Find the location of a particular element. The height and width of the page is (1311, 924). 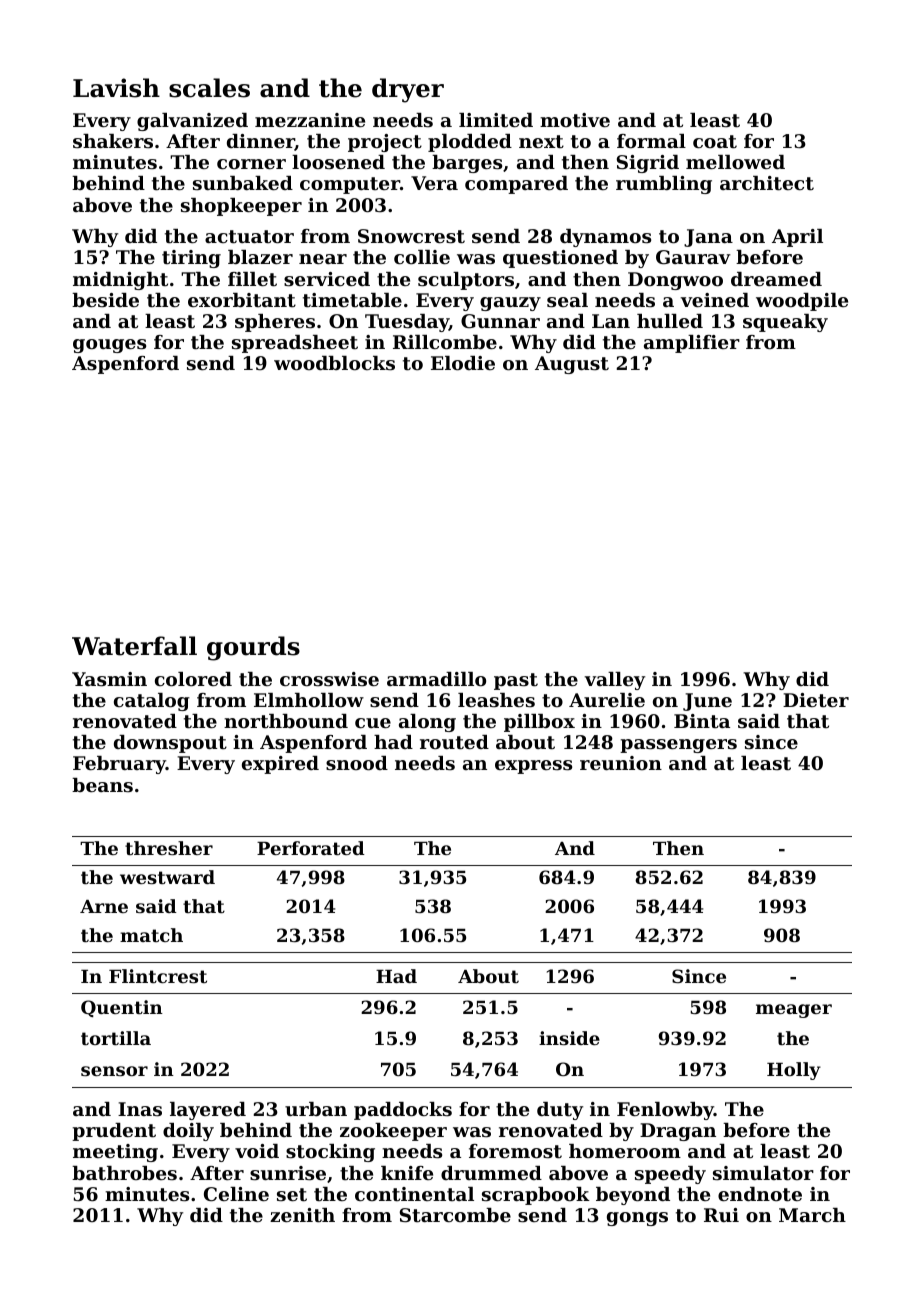

passengers is located at coordinates (678, 746).
